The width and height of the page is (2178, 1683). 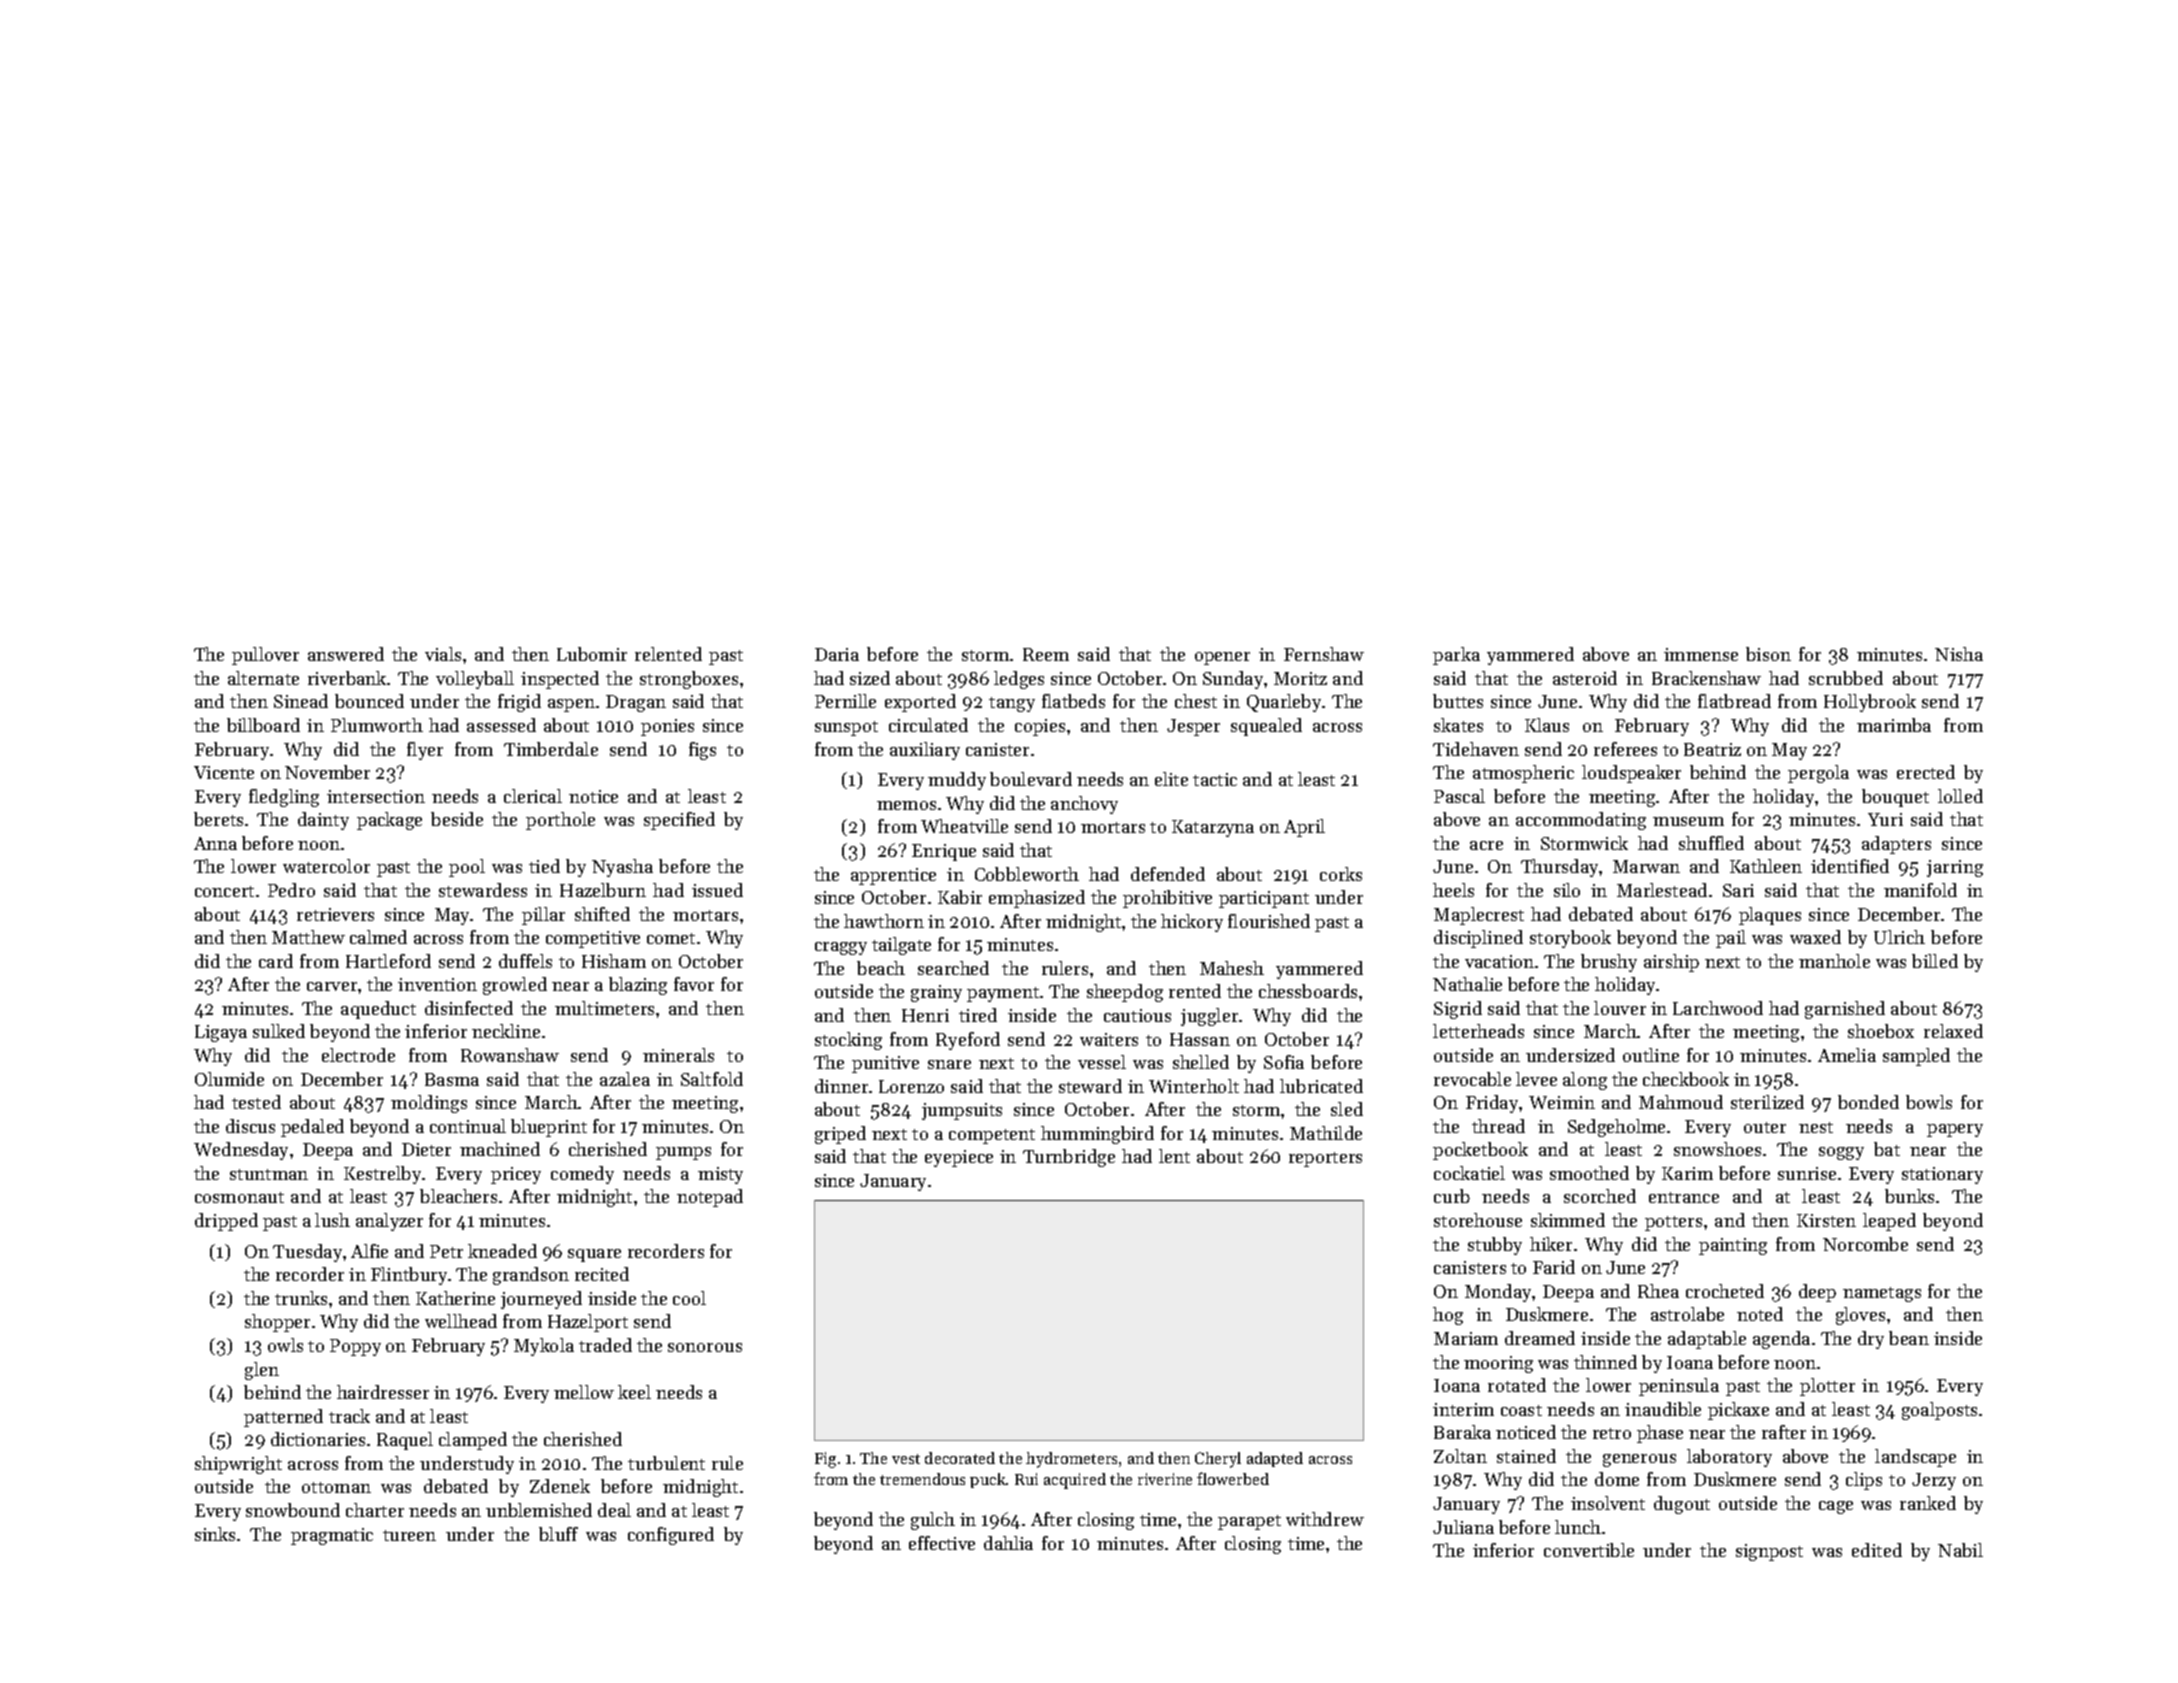 I want to click on Lubomir, so click(x=592, y=654).
